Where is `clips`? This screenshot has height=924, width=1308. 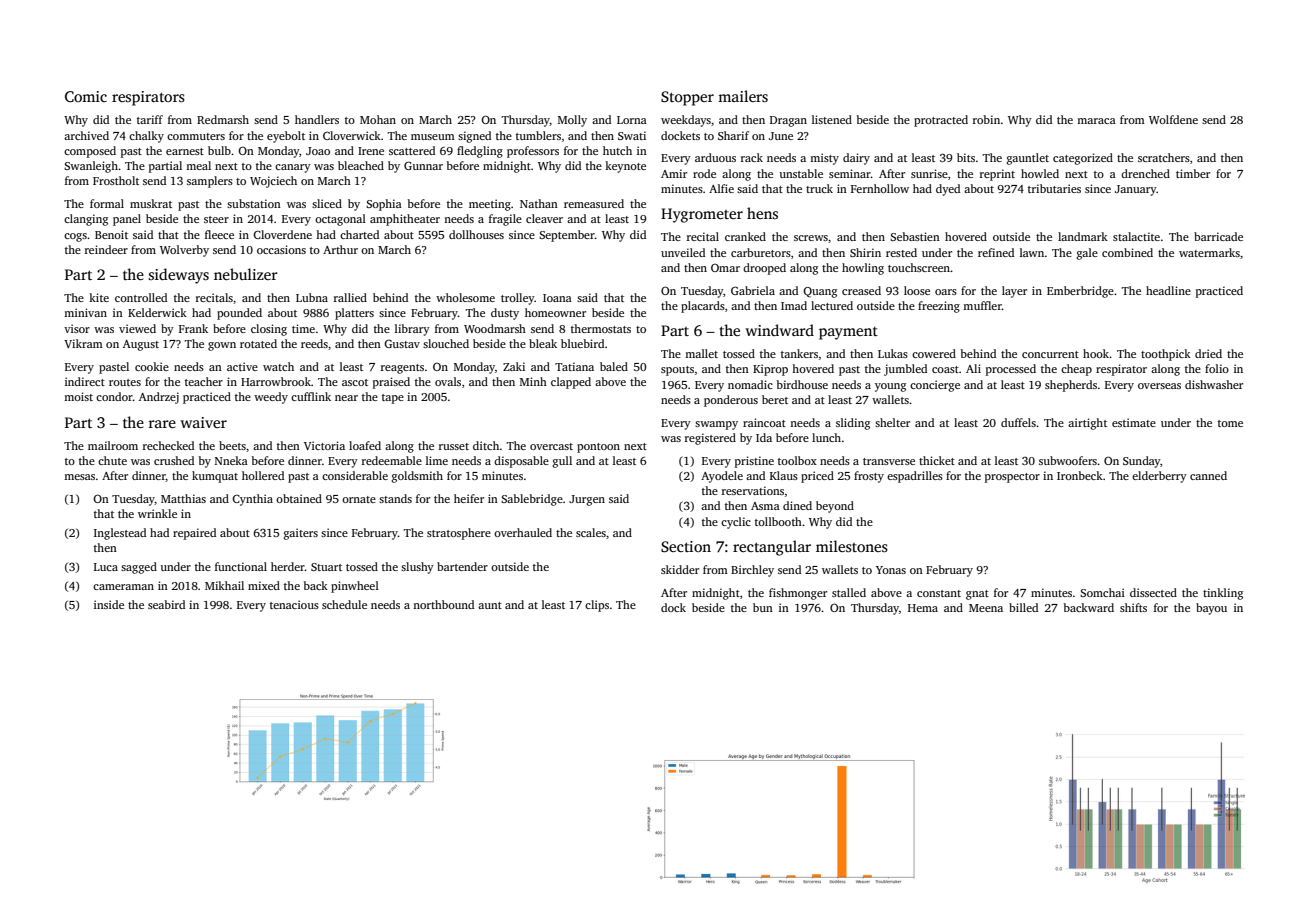 clips is located at coordinates (597, 606).
